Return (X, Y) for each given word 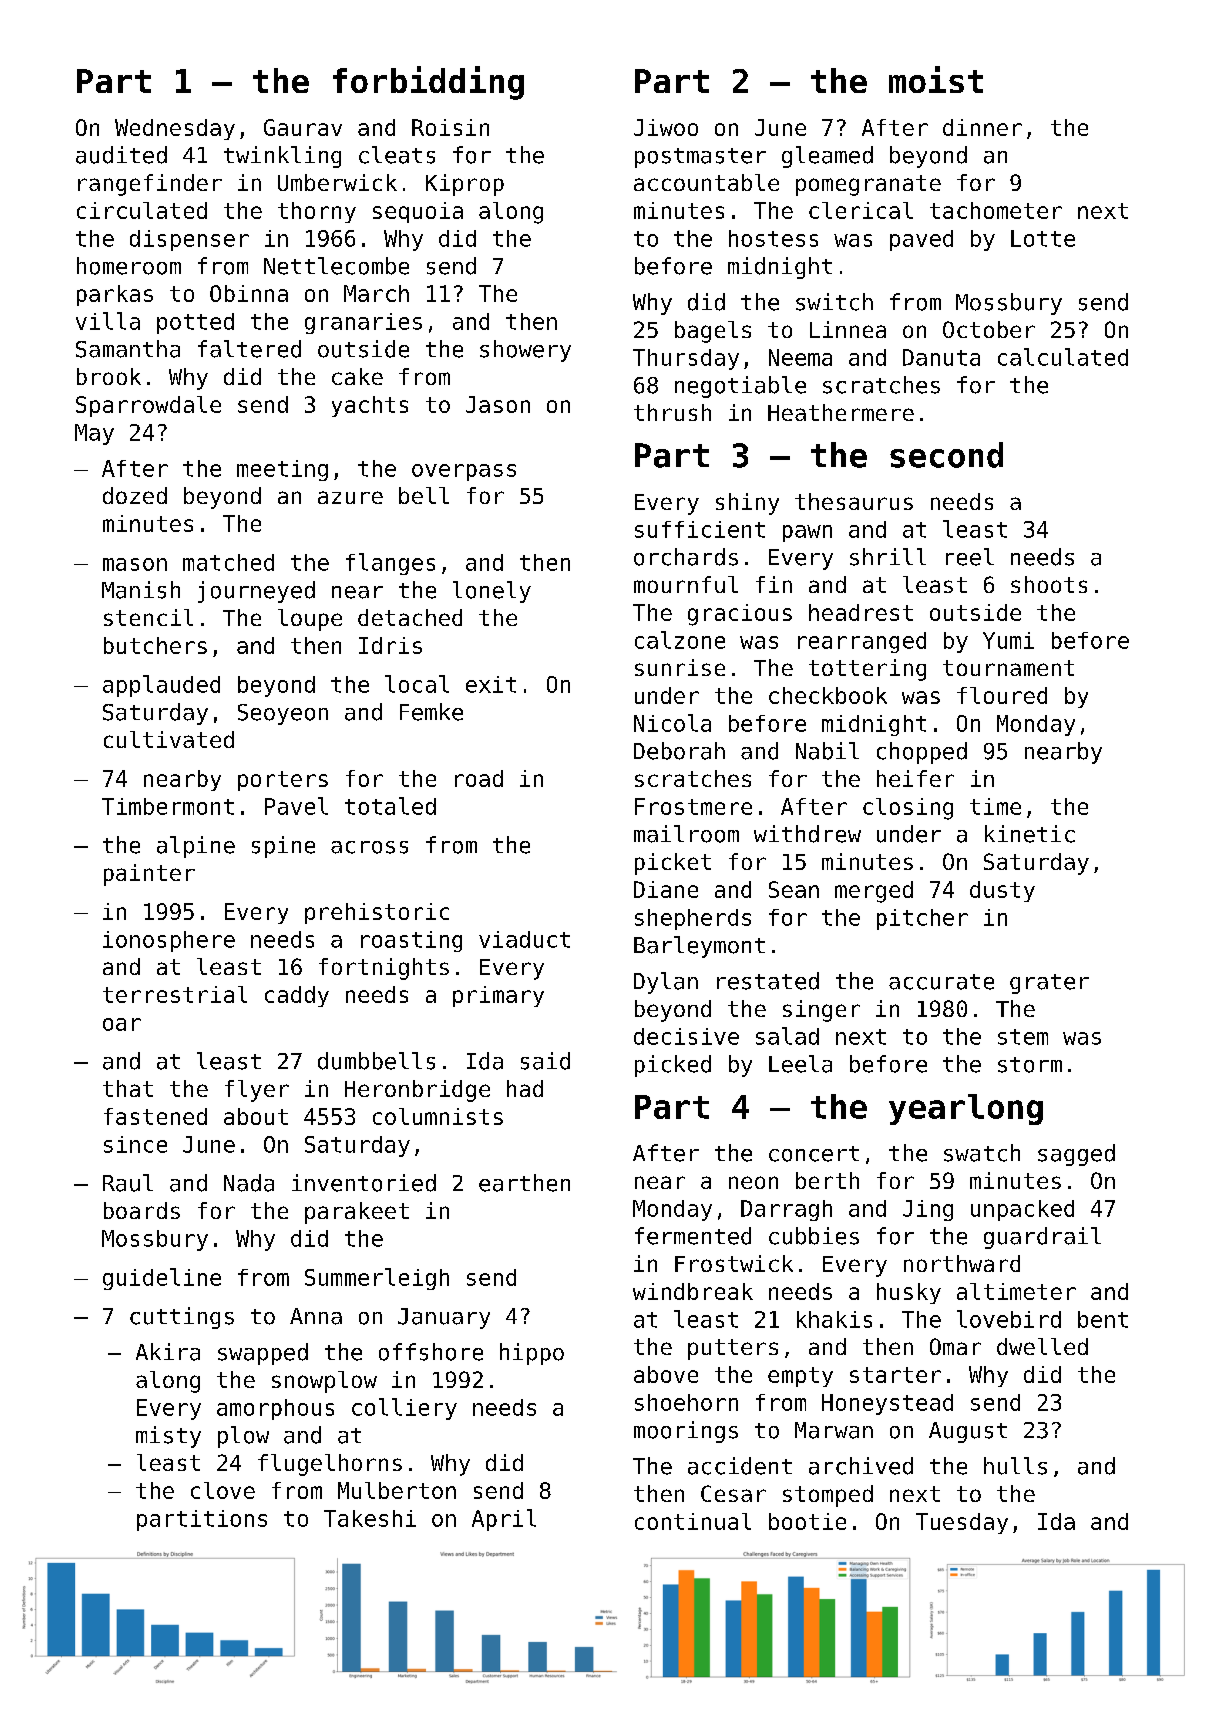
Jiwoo (666, 127)
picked (673, 1066)
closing (908, 809)
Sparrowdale (148, 406)
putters (733, 1349)
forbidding (428, 83)
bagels (713, 332)
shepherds (693, 919)
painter (149, 875)
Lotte (1043, 238)
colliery (404, 1409)
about (256, 1116)
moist (936, 79)
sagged (1076, 1155)
